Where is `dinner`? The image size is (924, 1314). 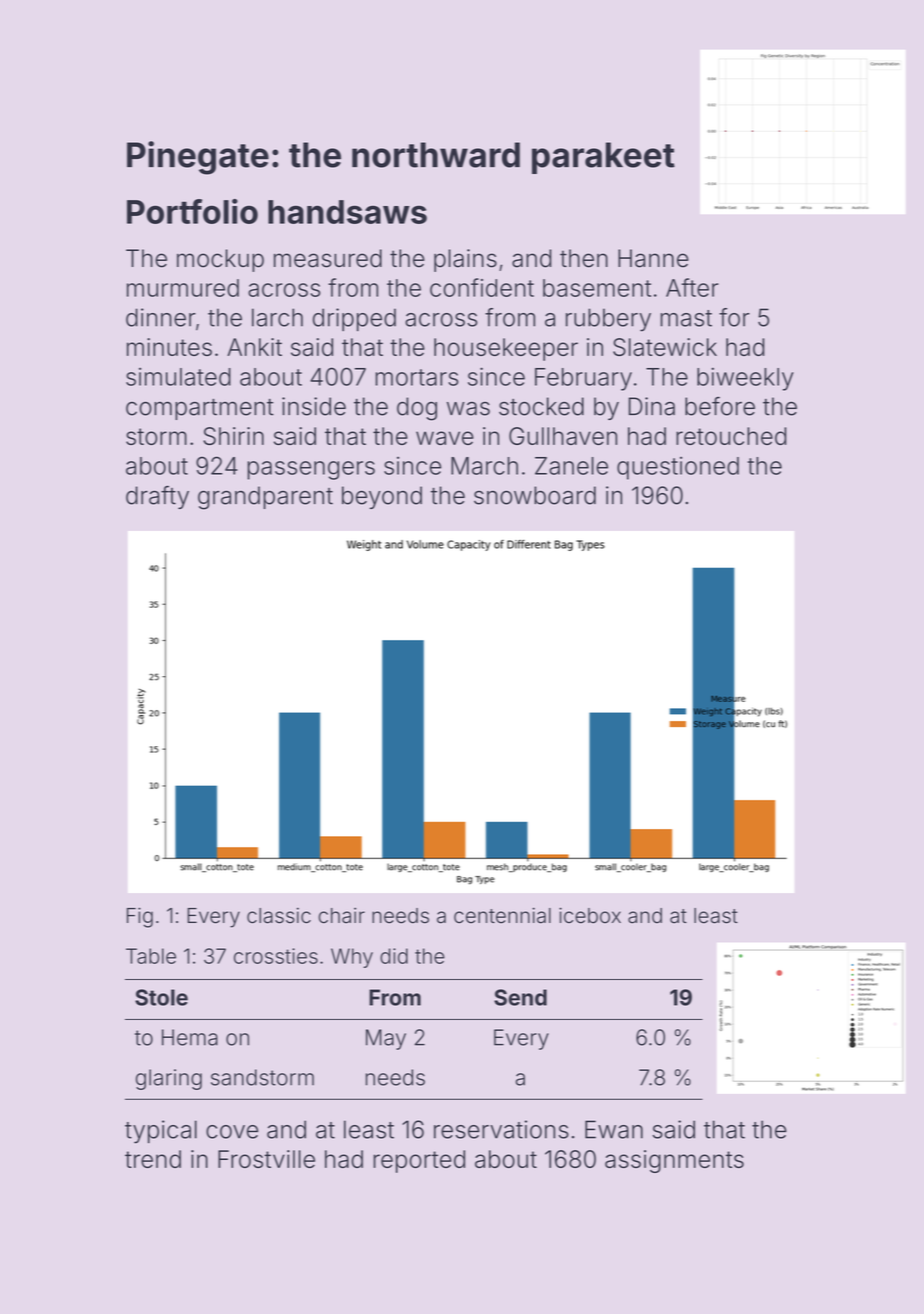 dinner is located at coordinates (161, 317).
